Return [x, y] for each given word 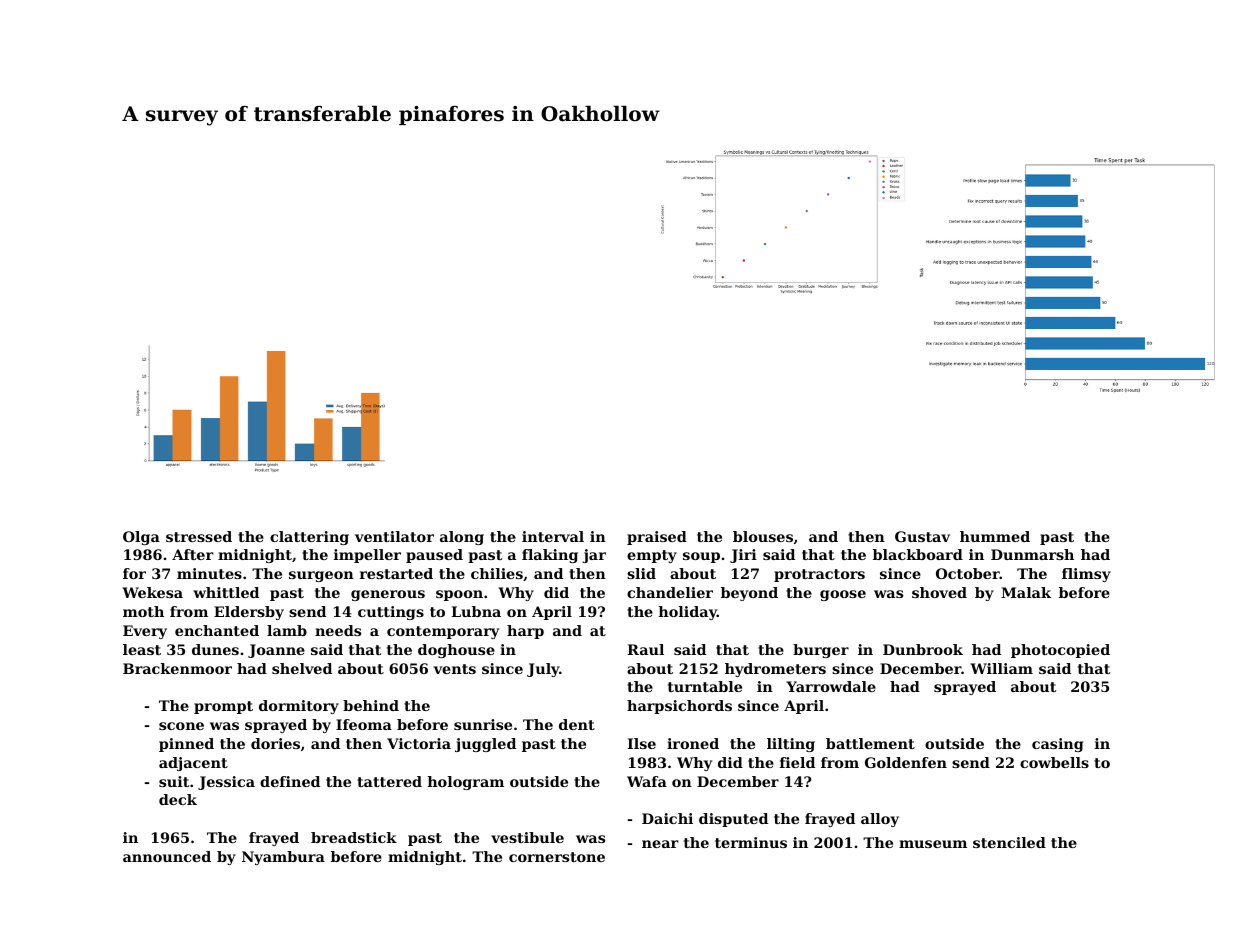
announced [167, 856]
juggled [485, 745]
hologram [465, 783]
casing [1057, 745]
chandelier [670, 592]
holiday [687, 613]
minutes [209, 573]
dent [577, 724]
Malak [1026, 592]
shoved [939, 592]
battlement [870, 743]
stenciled [1009, 842]
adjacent [193, 764]
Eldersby [249, 613]
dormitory [299, 707]
